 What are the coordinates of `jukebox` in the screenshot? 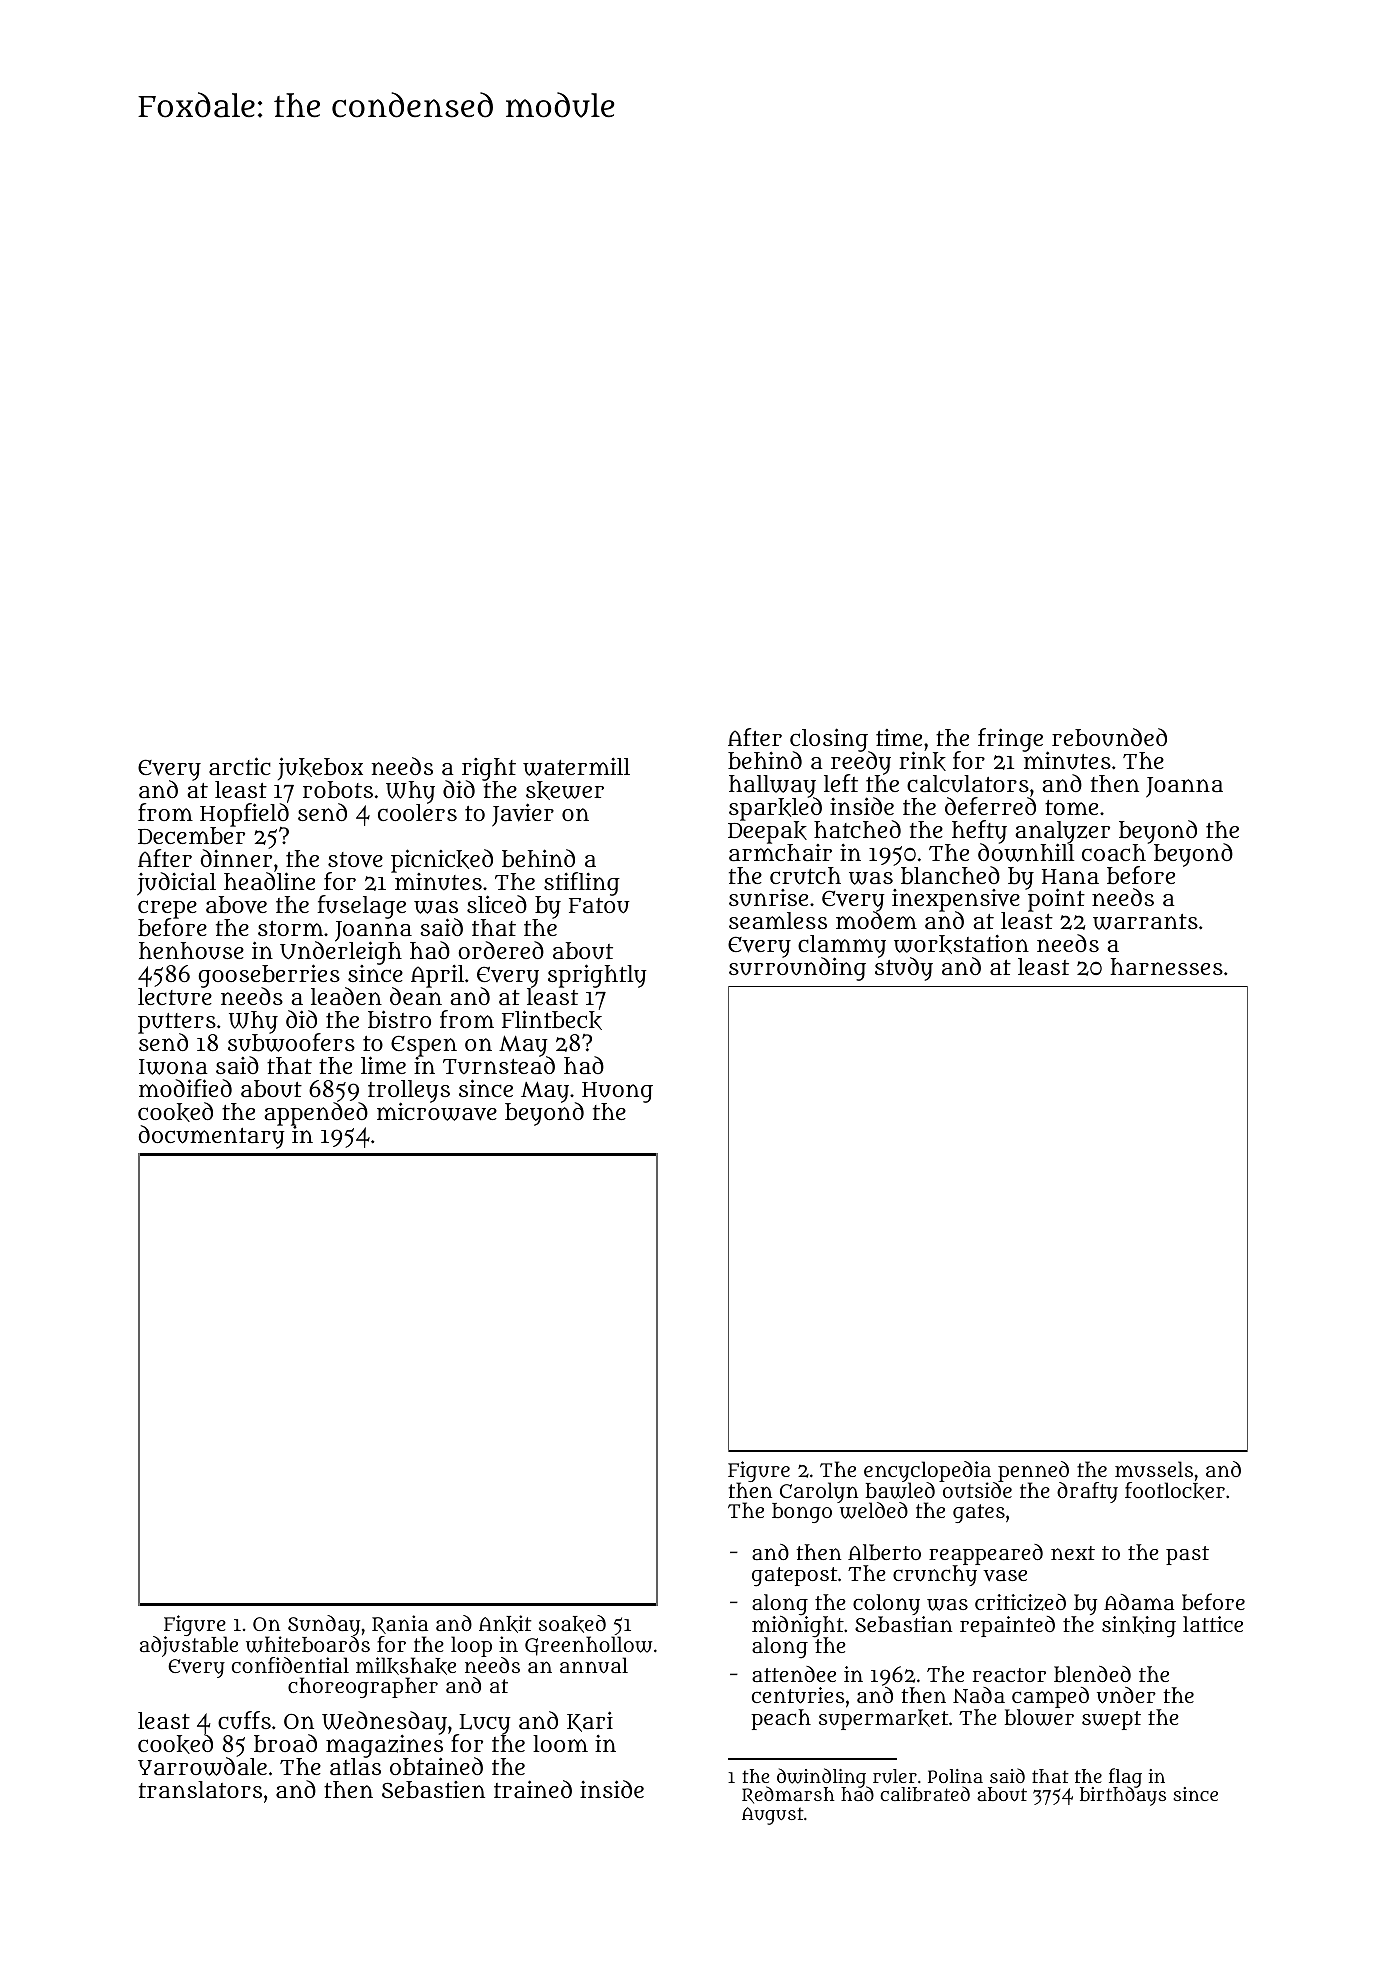 It's located at (320, 768).
